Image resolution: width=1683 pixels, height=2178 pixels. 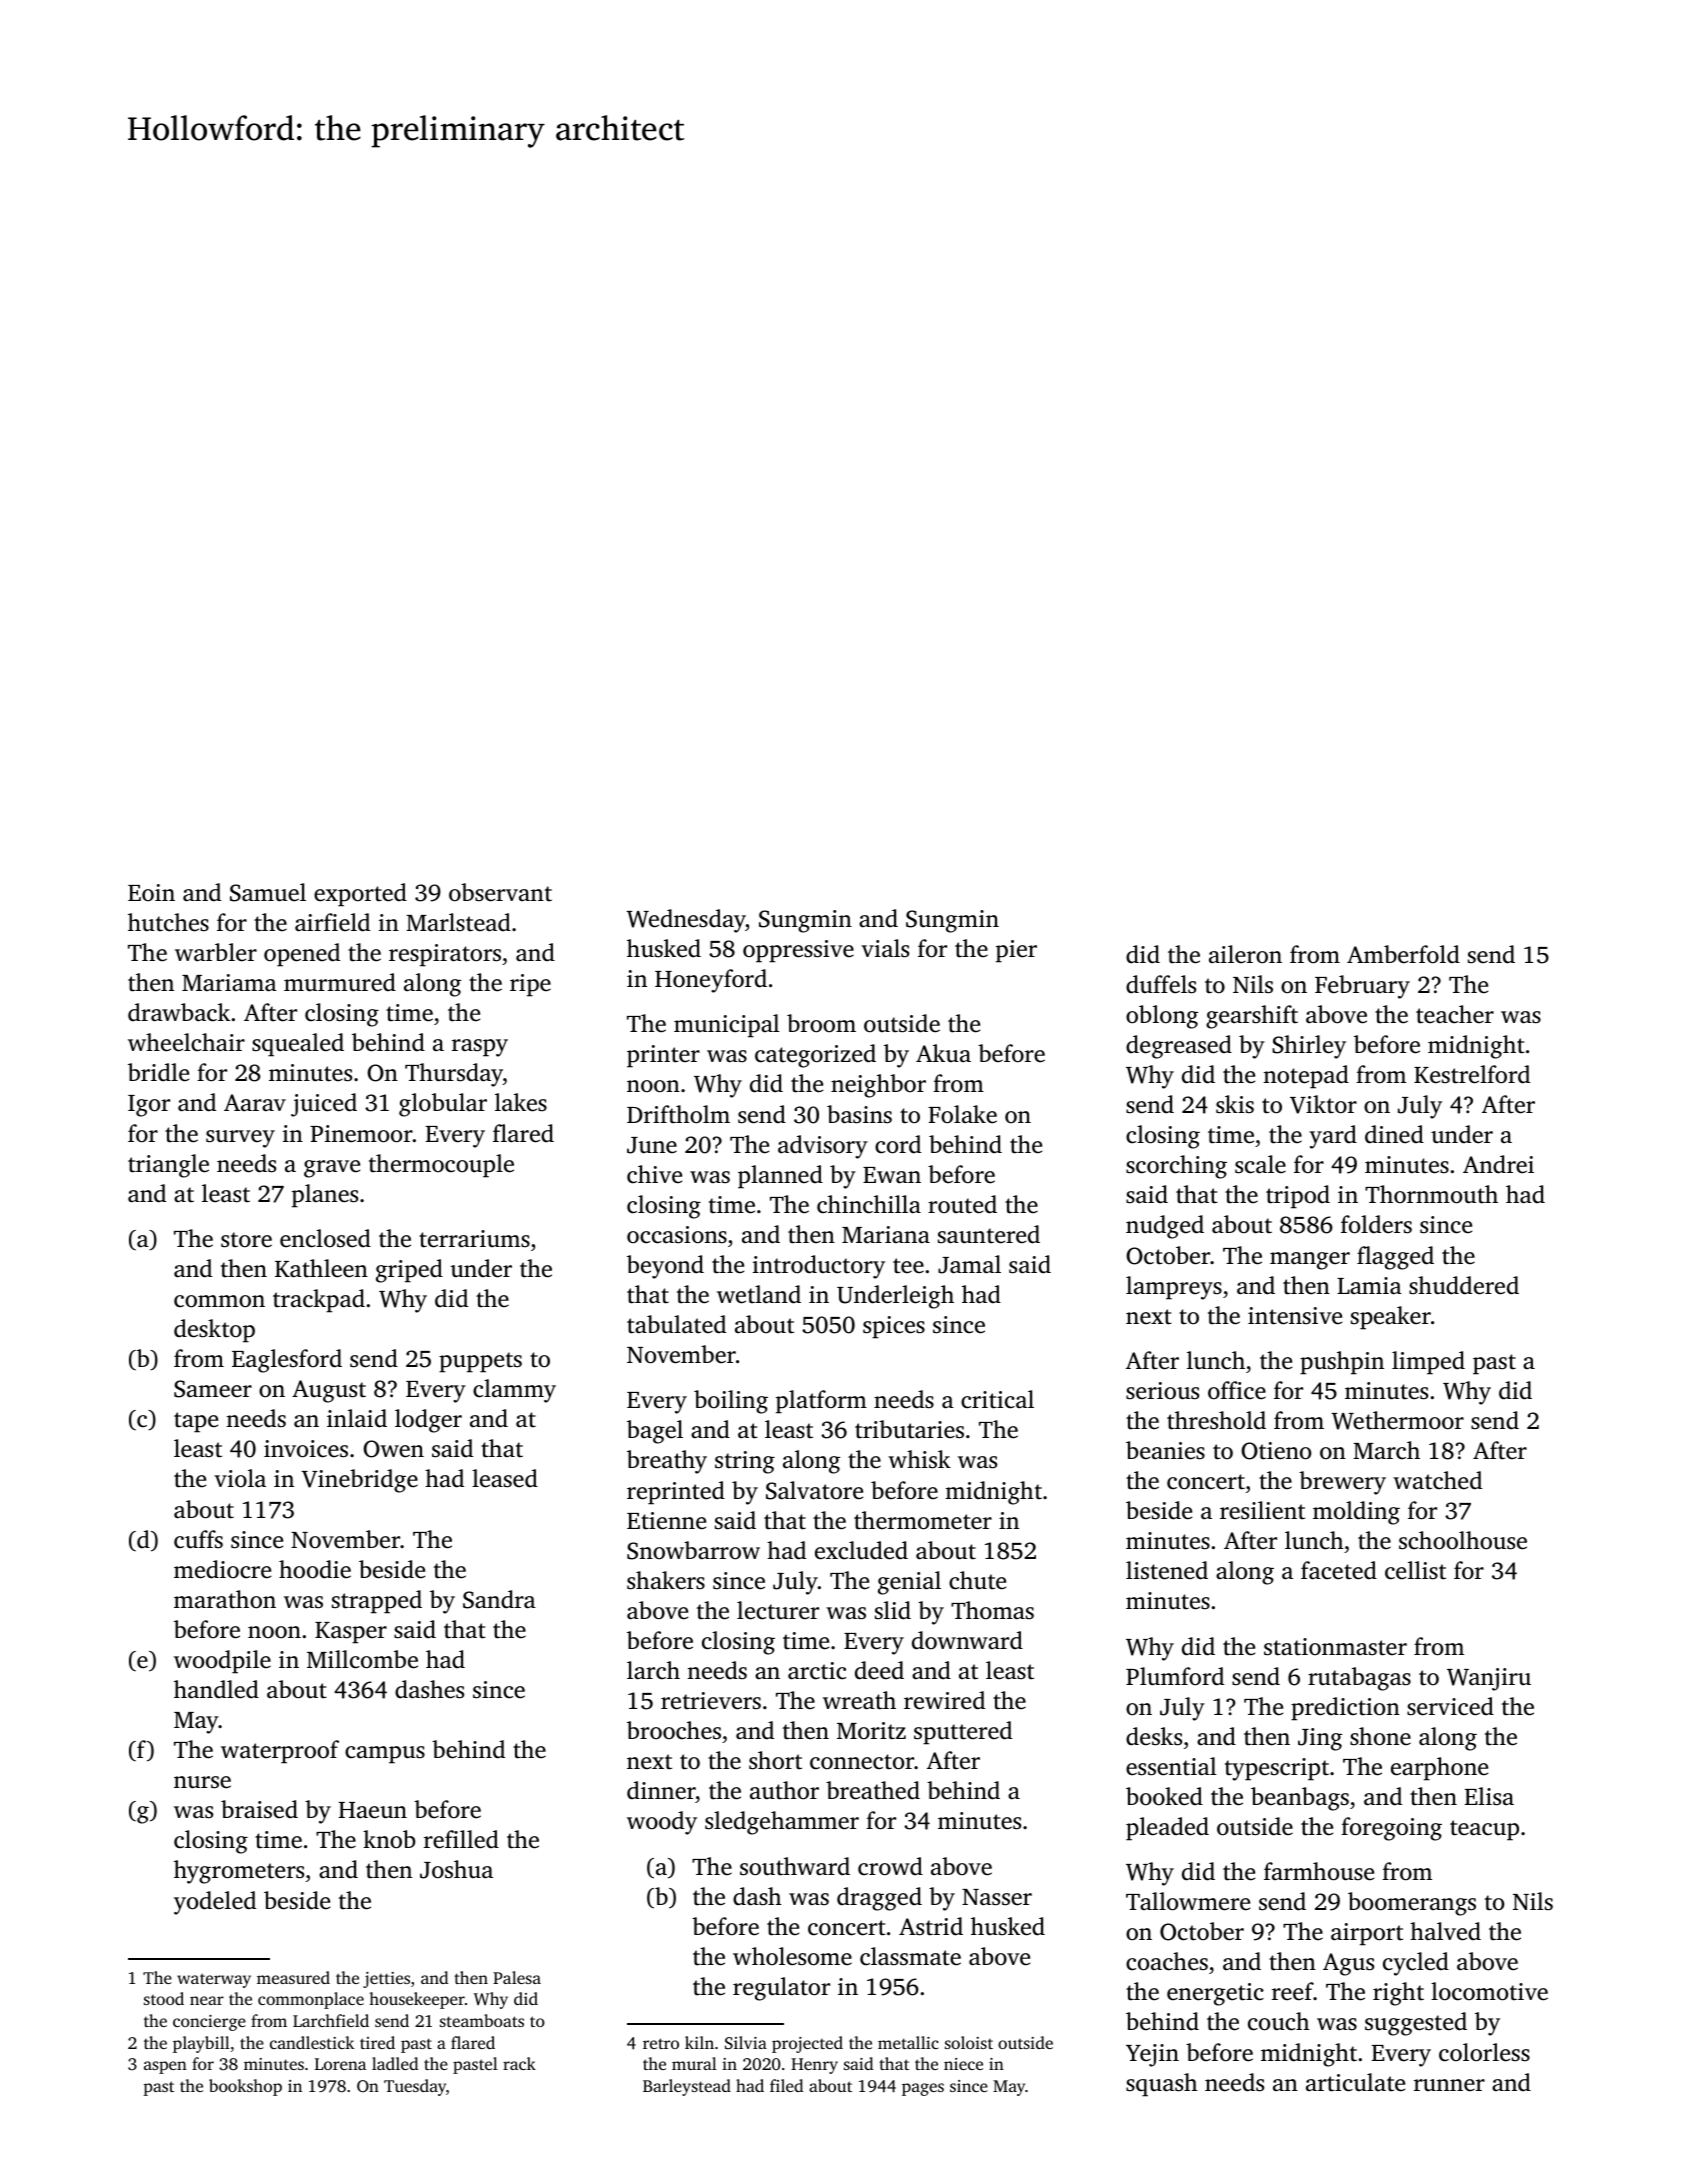 I want to click on braised, so click(x=259, y=1809).
